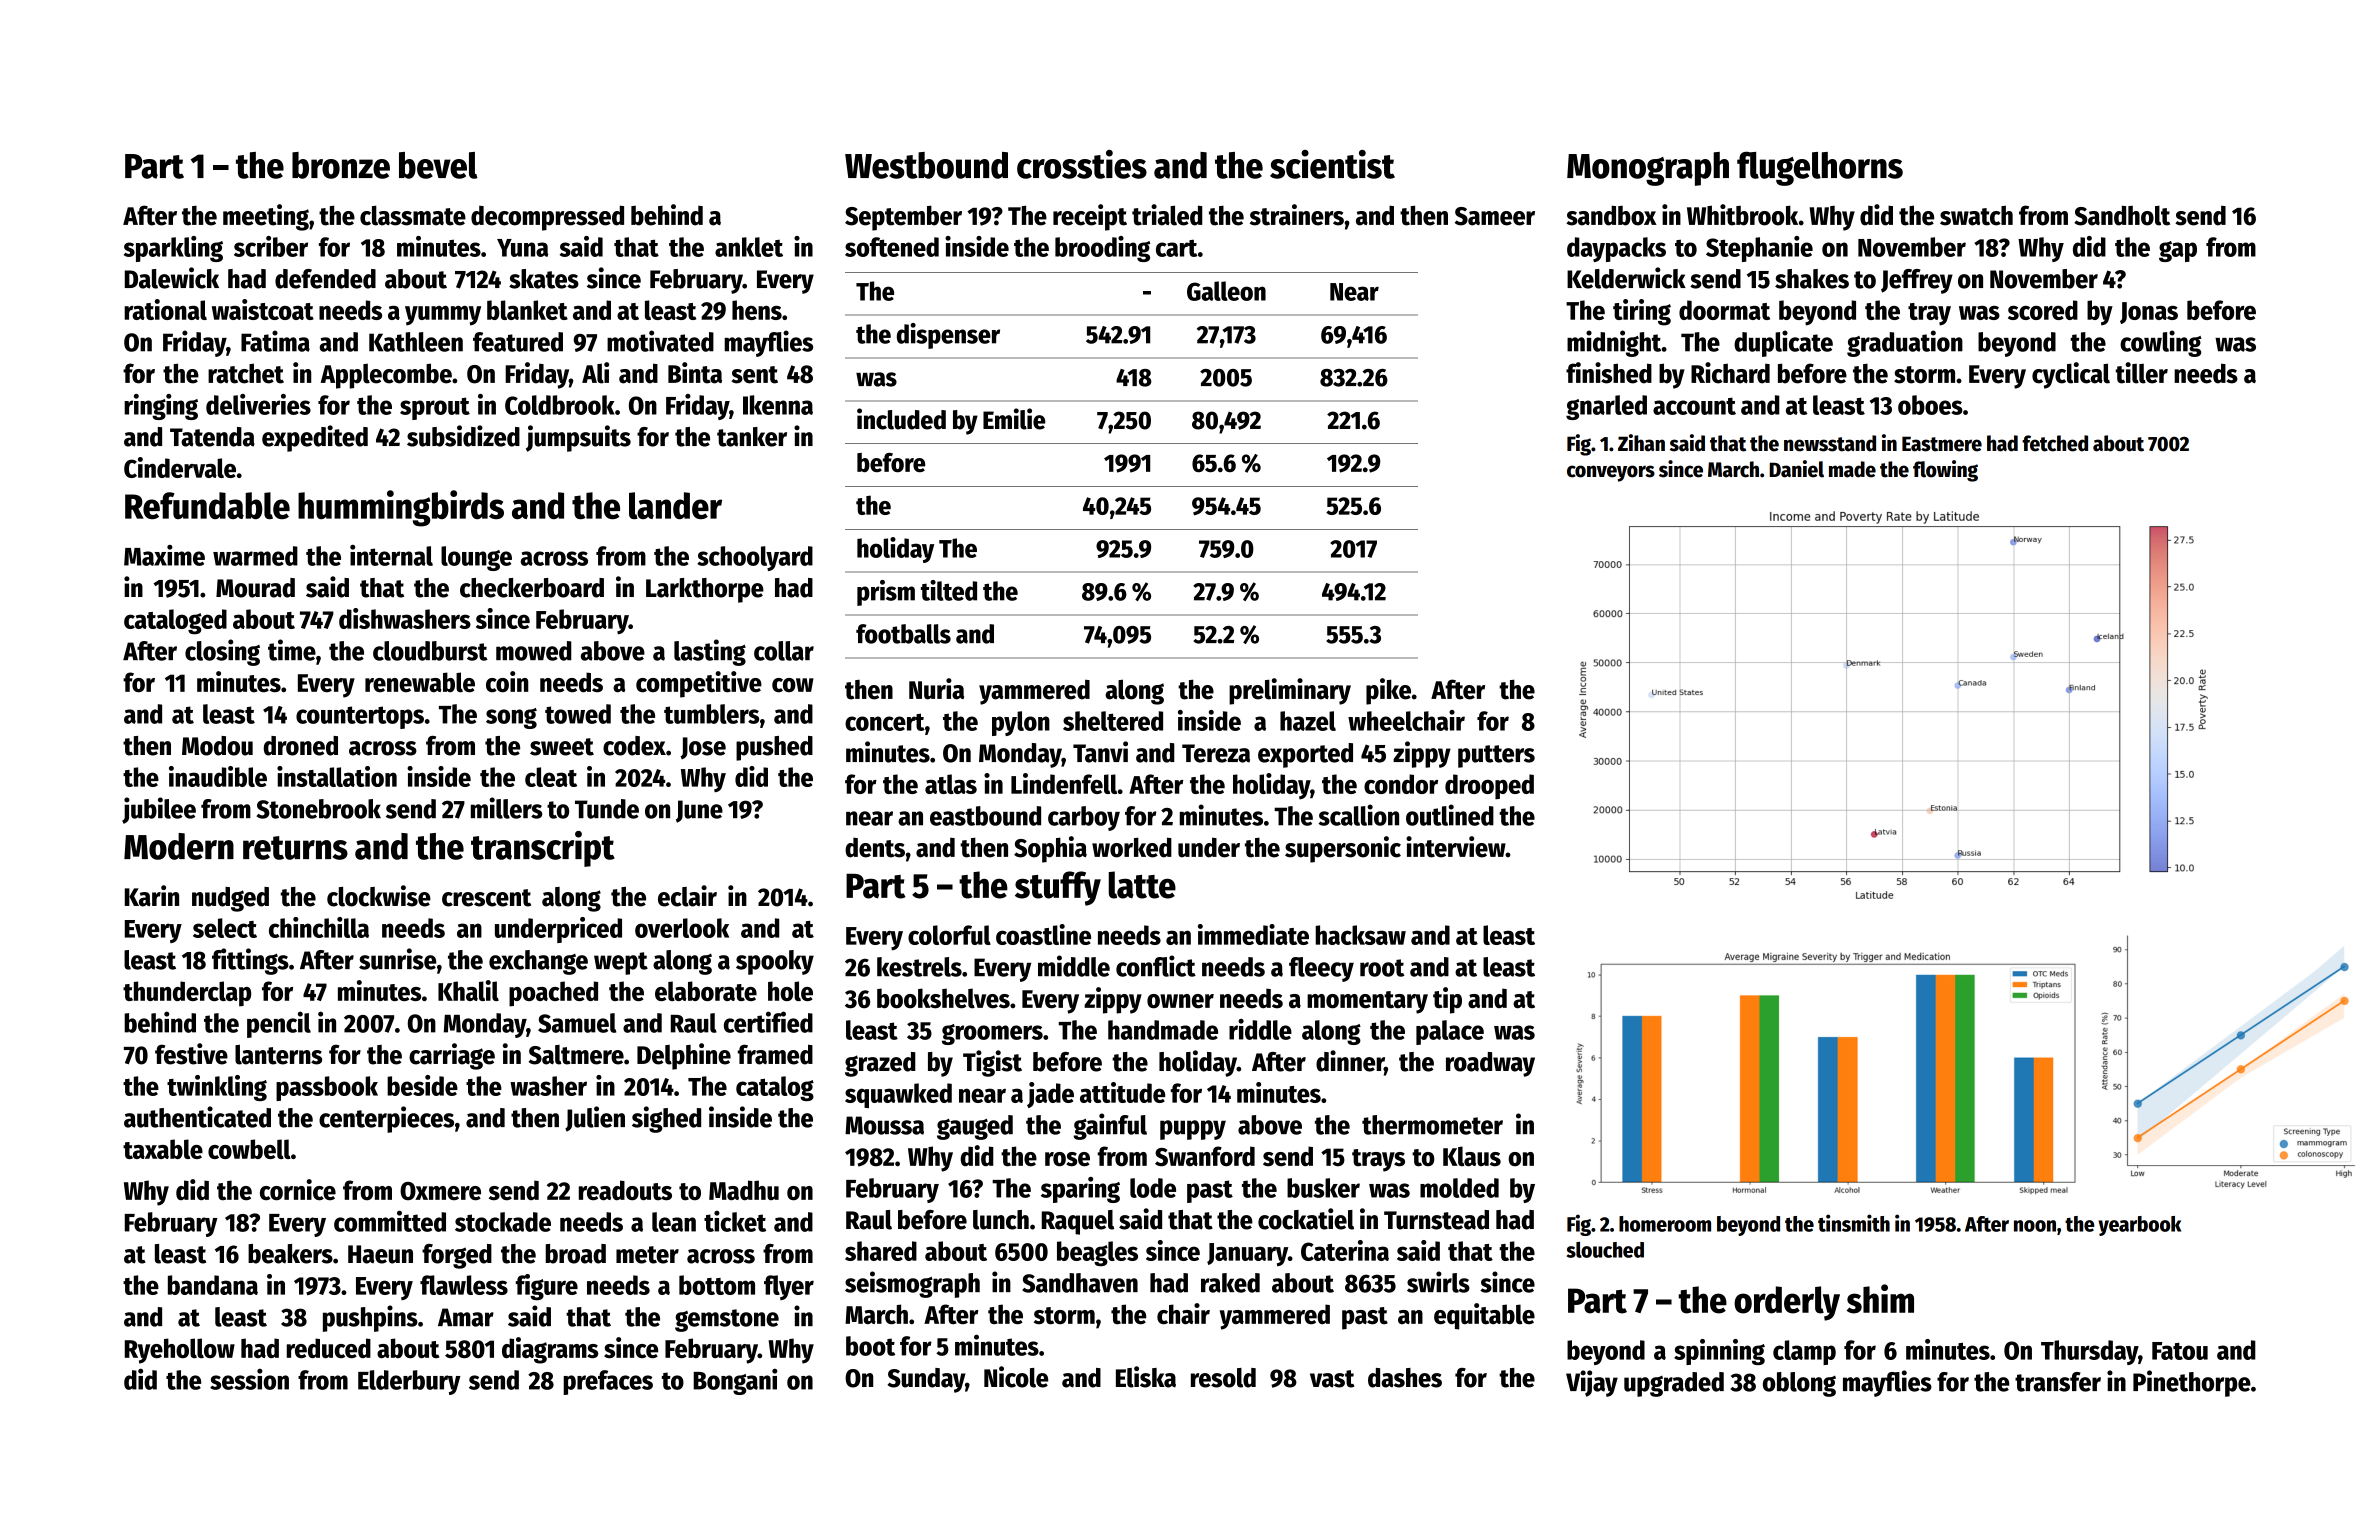 The width and height of the screenshot is (2380, 1540). Describe the element at coordinates (1123, 1092) in the screenshot. I see `attitude` at that location.
